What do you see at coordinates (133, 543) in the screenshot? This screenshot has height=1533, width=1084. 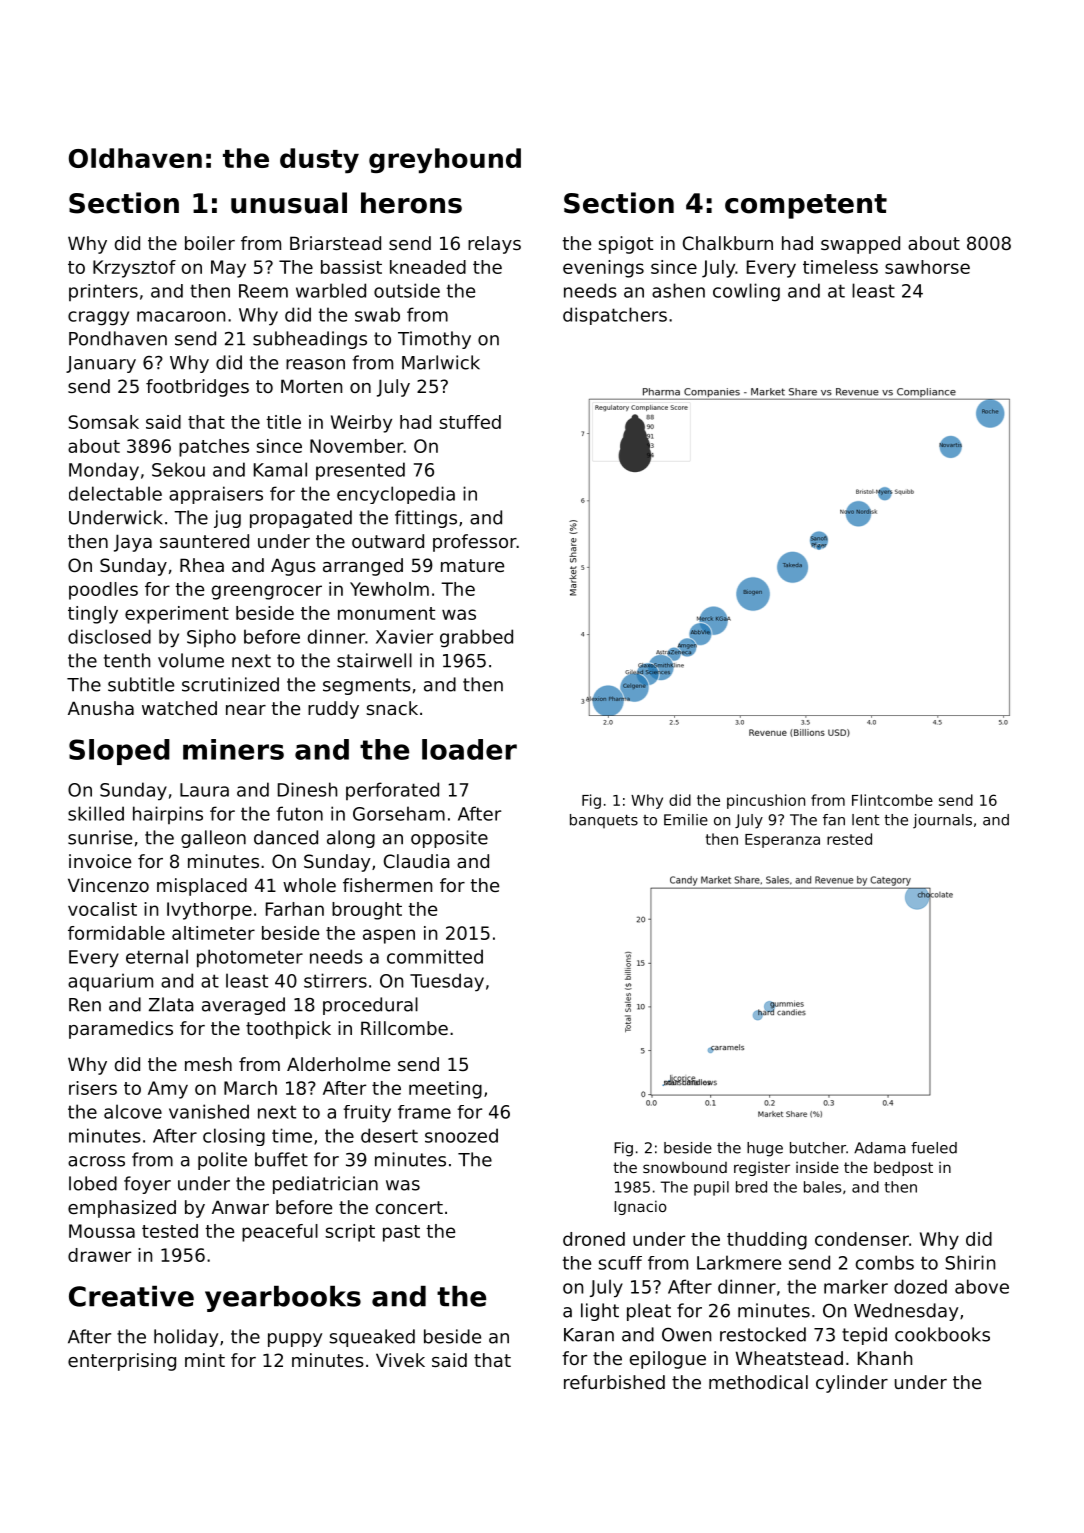 I see `Jaya` at bounding box center [133, 543].
